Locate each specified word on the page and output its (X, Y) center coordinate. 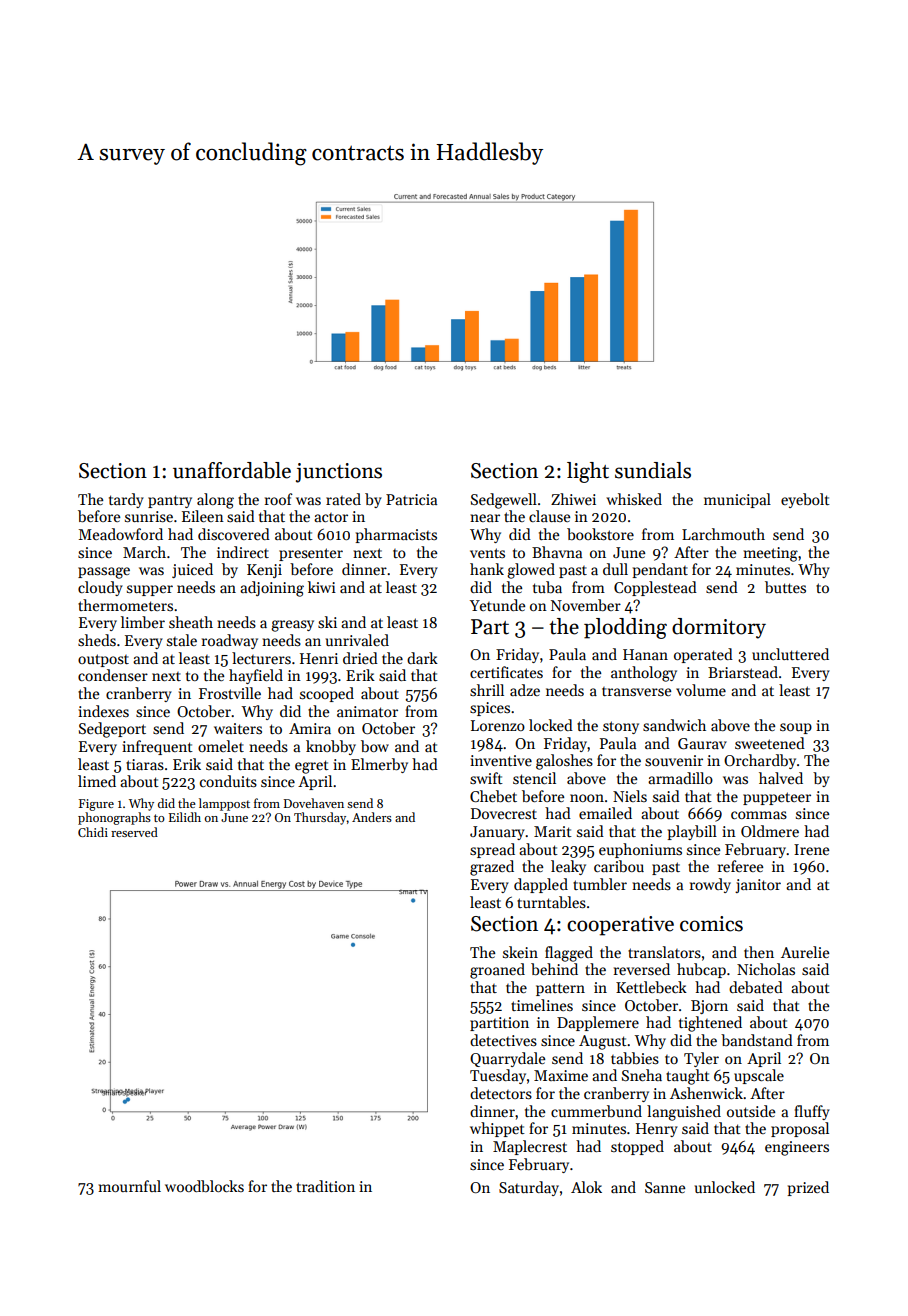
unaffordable (232, 470)
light (588, 472)
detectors (501, 1093)
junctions (339, 473)
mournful (129, 1186)
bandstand (757, 1040)
